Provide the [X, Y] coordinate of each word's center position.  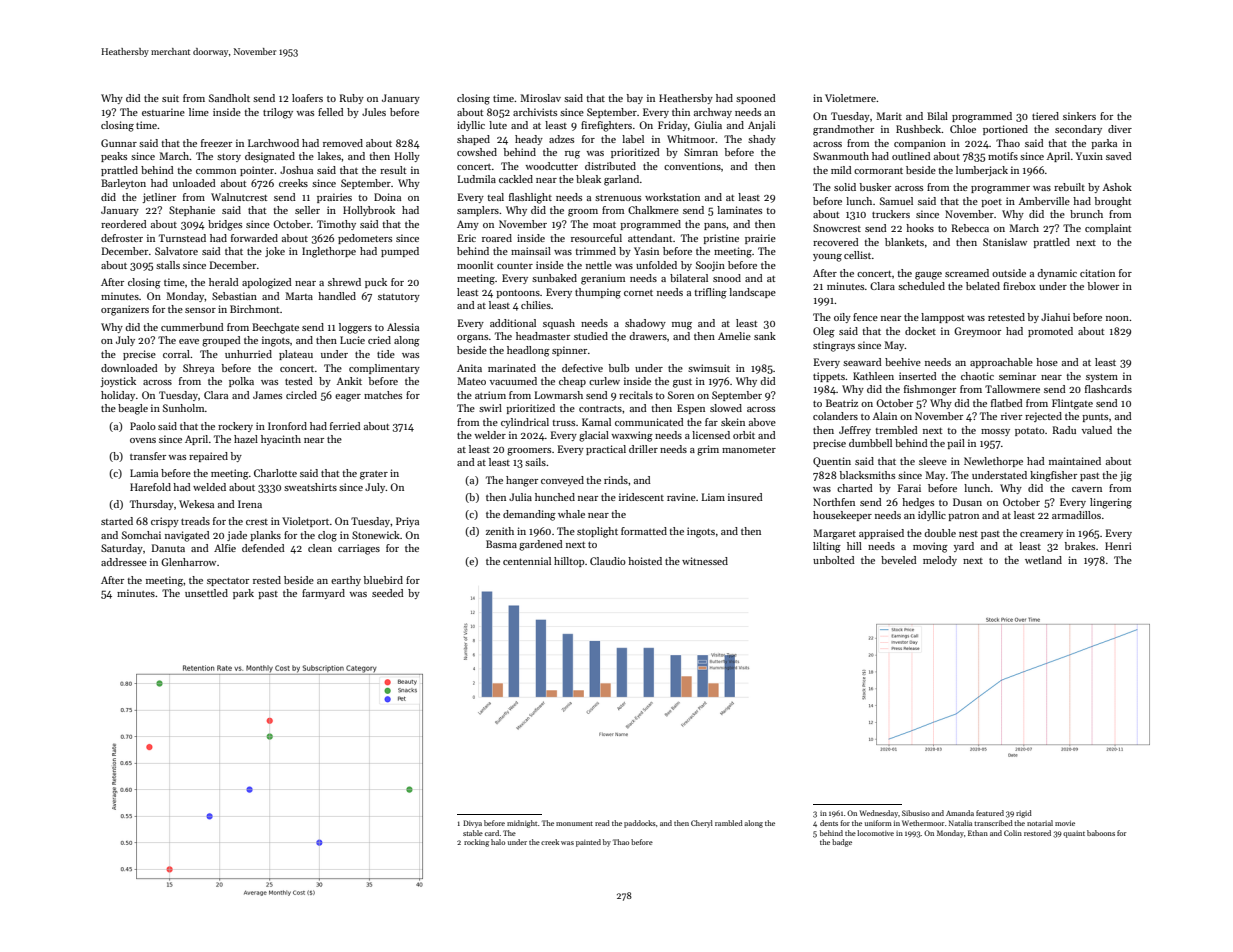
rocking [476, 843]
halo [498, 842]
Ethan [978, 833]
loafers [307, 98]
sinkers [1079, 116]
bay [635, 99]
